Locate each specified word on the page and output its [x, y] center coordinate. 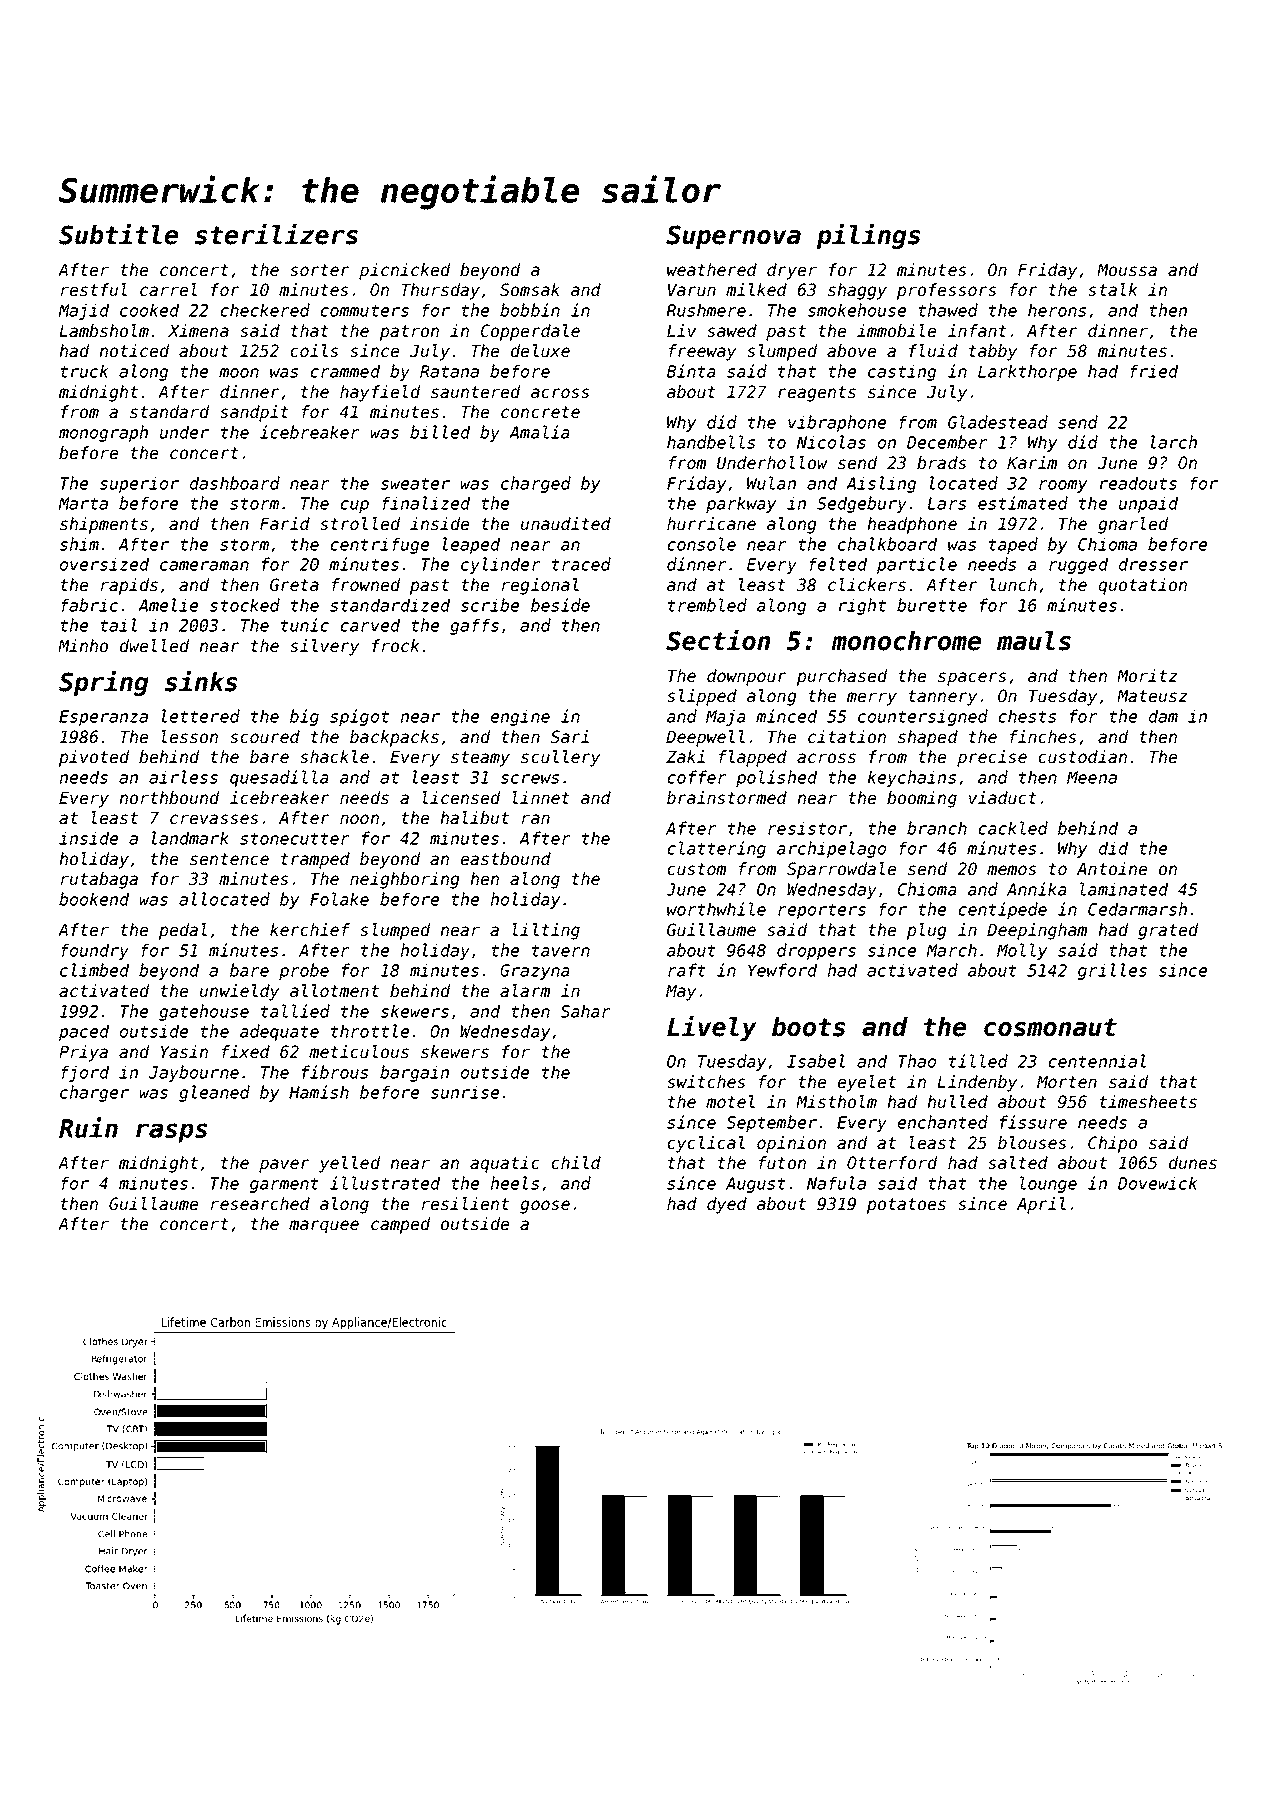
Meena [1092, 777]
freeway [702, 352]
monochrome [906, 641]
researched [260, 1204]
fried [1154, 371]
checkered [265, 310]
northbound [169, 798]
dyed [727, 1205]
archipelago [831, 849]
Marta [83, 503]
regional [540, 586]
